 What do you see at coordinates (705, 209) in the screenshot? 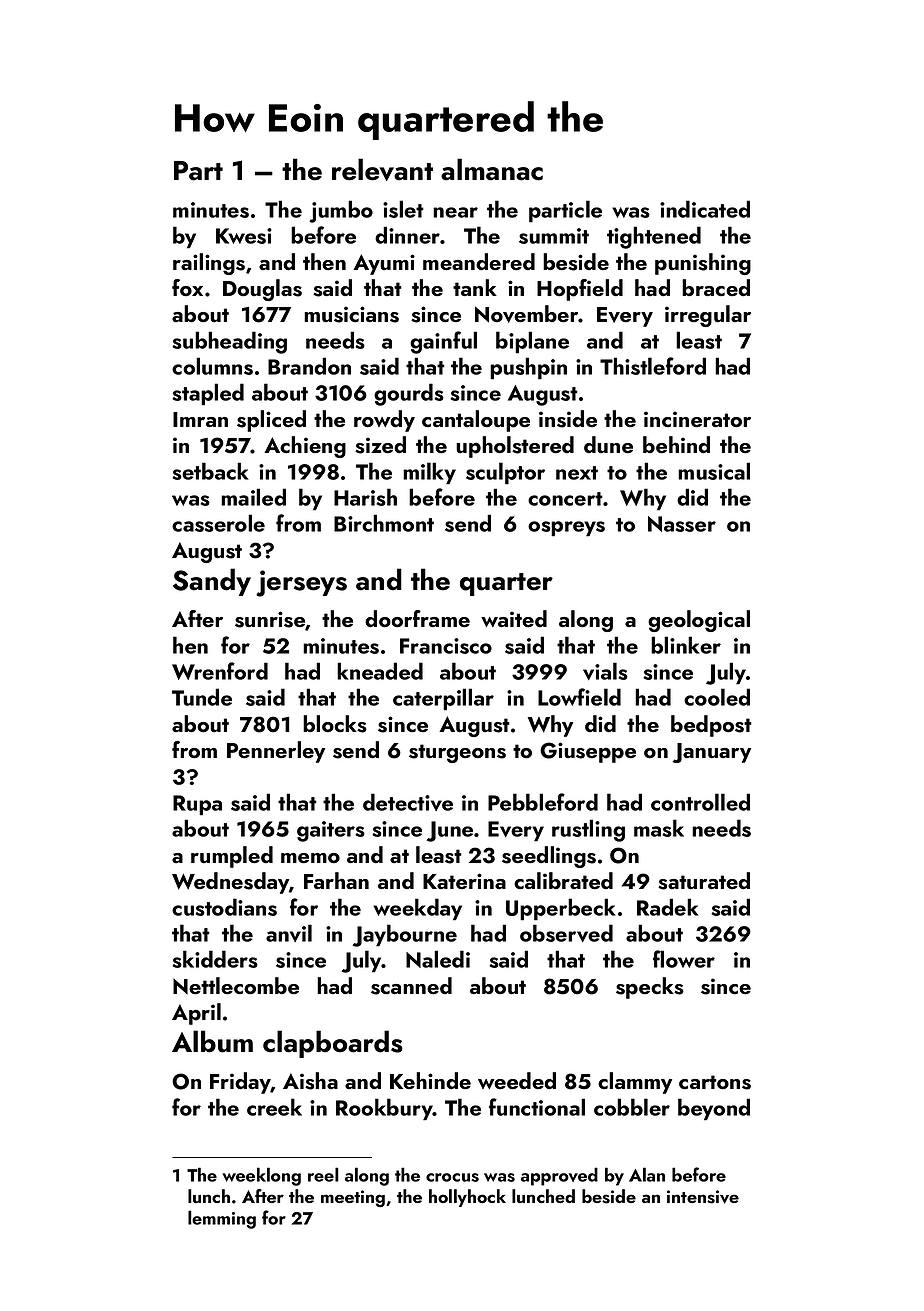
I see `indicated` at bounding box center [705, 209].
